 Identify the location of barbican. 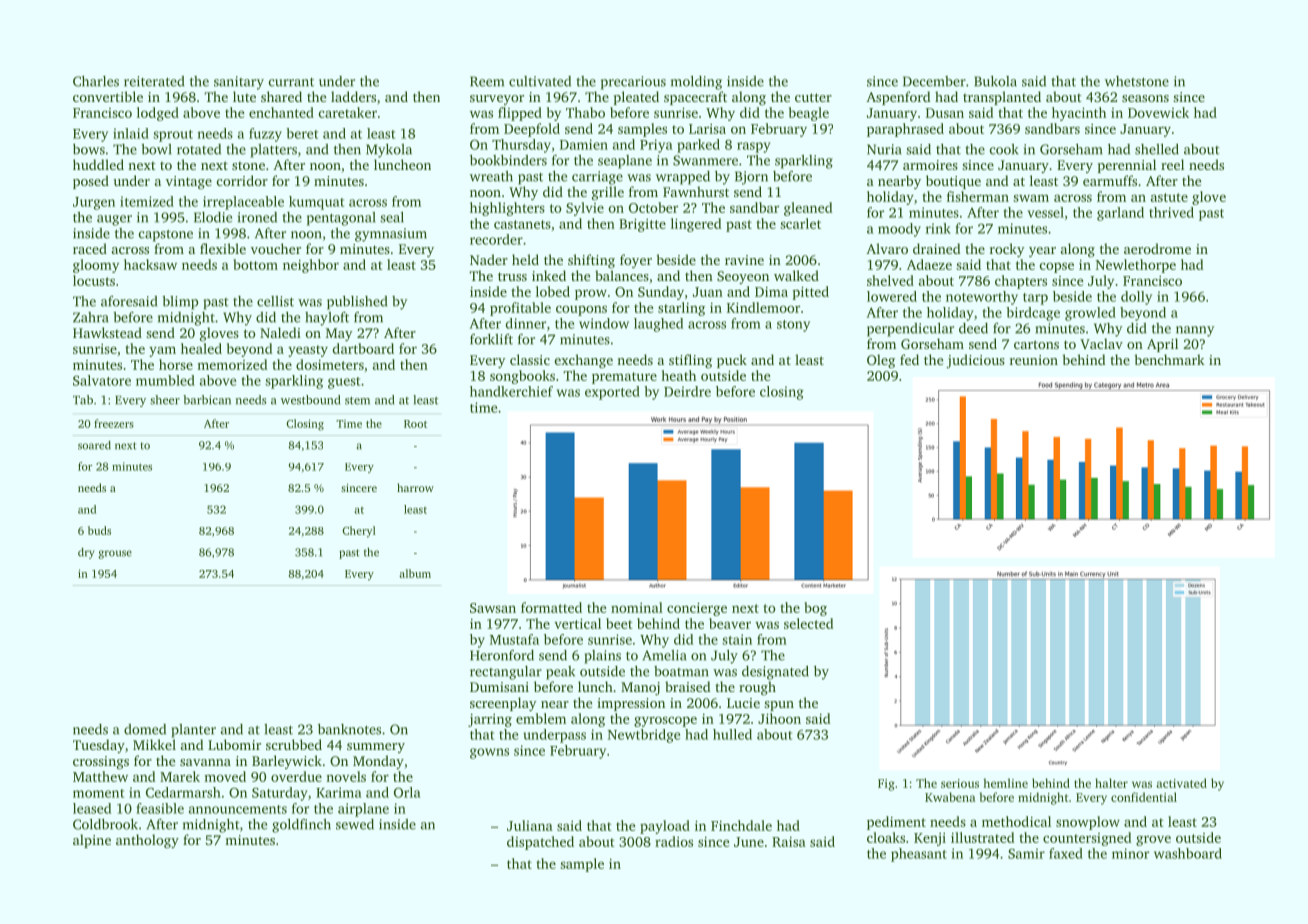
(207, 400).
